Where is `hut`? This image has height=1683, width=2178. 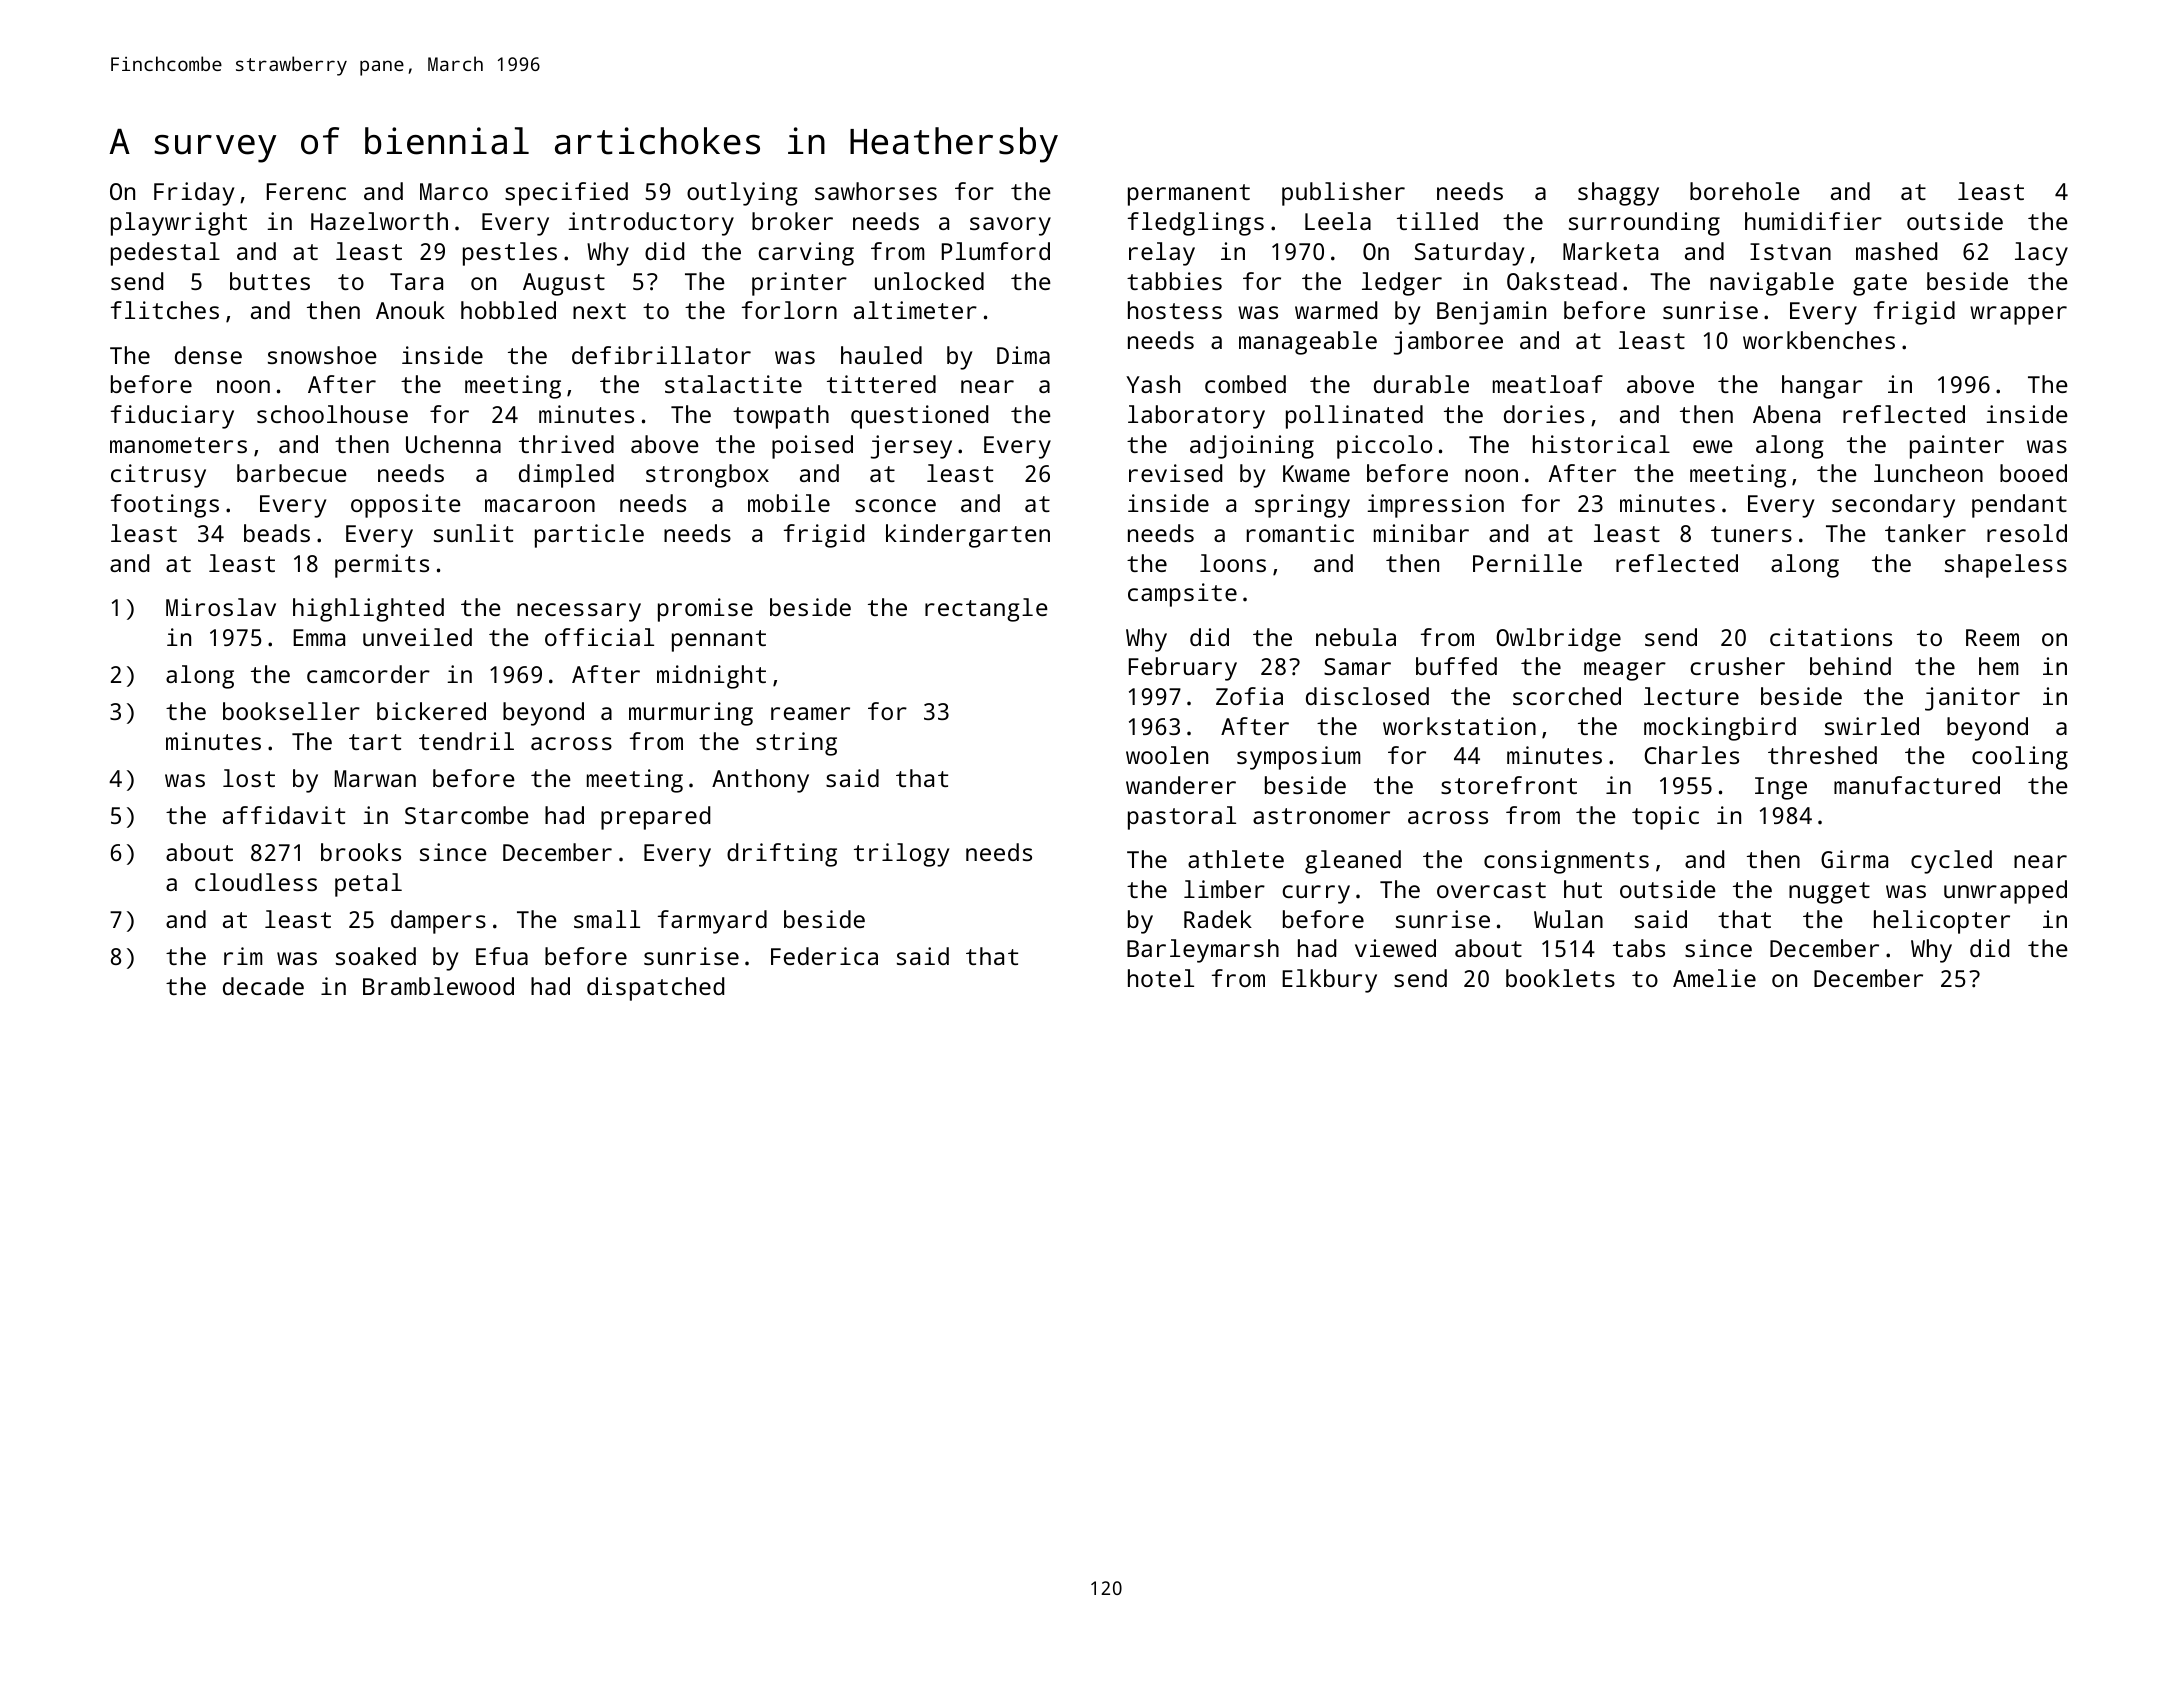
hut is located at coordinates (1583, 889).
